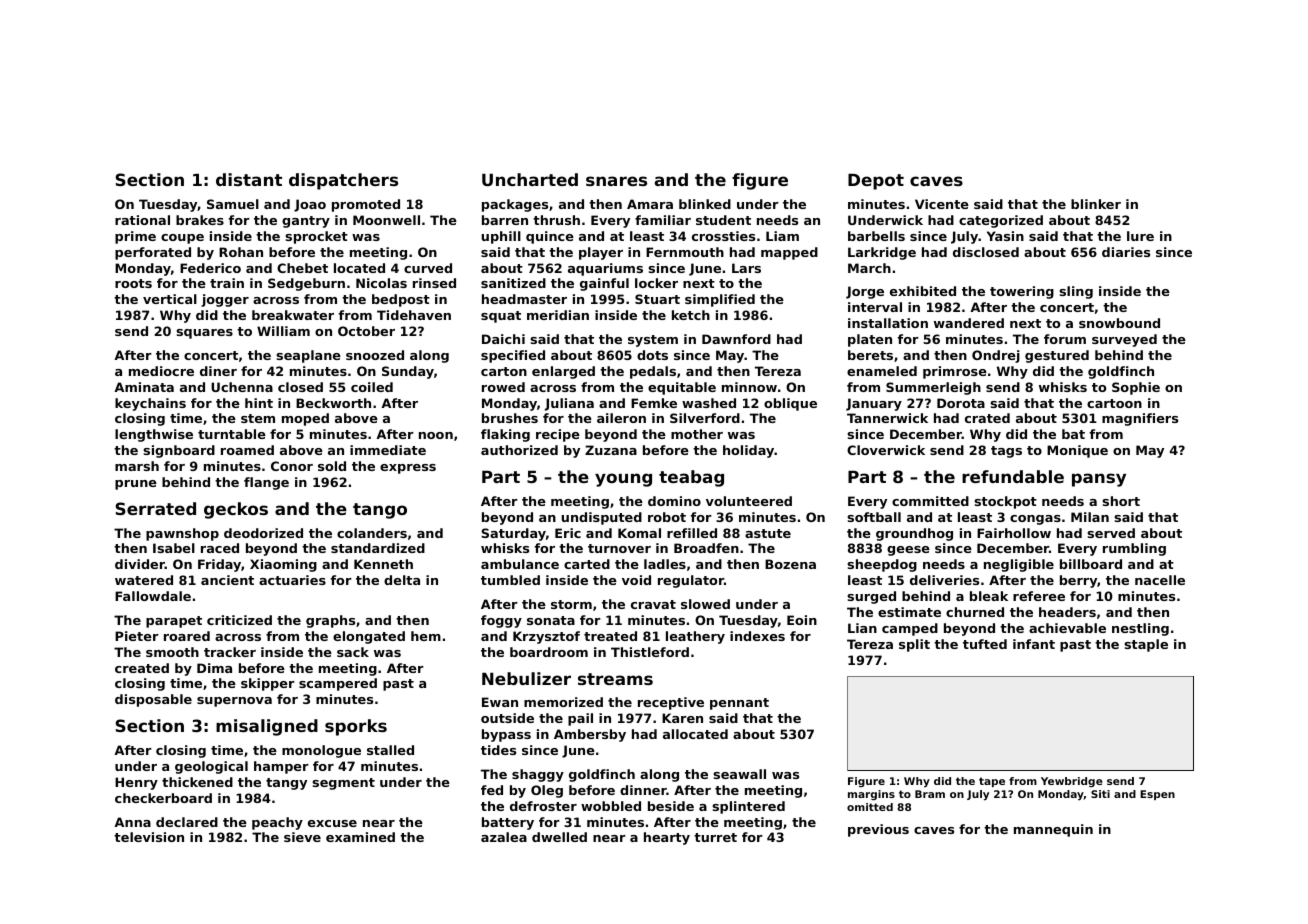 The height and width of the image is (924, 1308). Describe the element at coordinates (259, 403) in the image. I see `hint` at that location.
